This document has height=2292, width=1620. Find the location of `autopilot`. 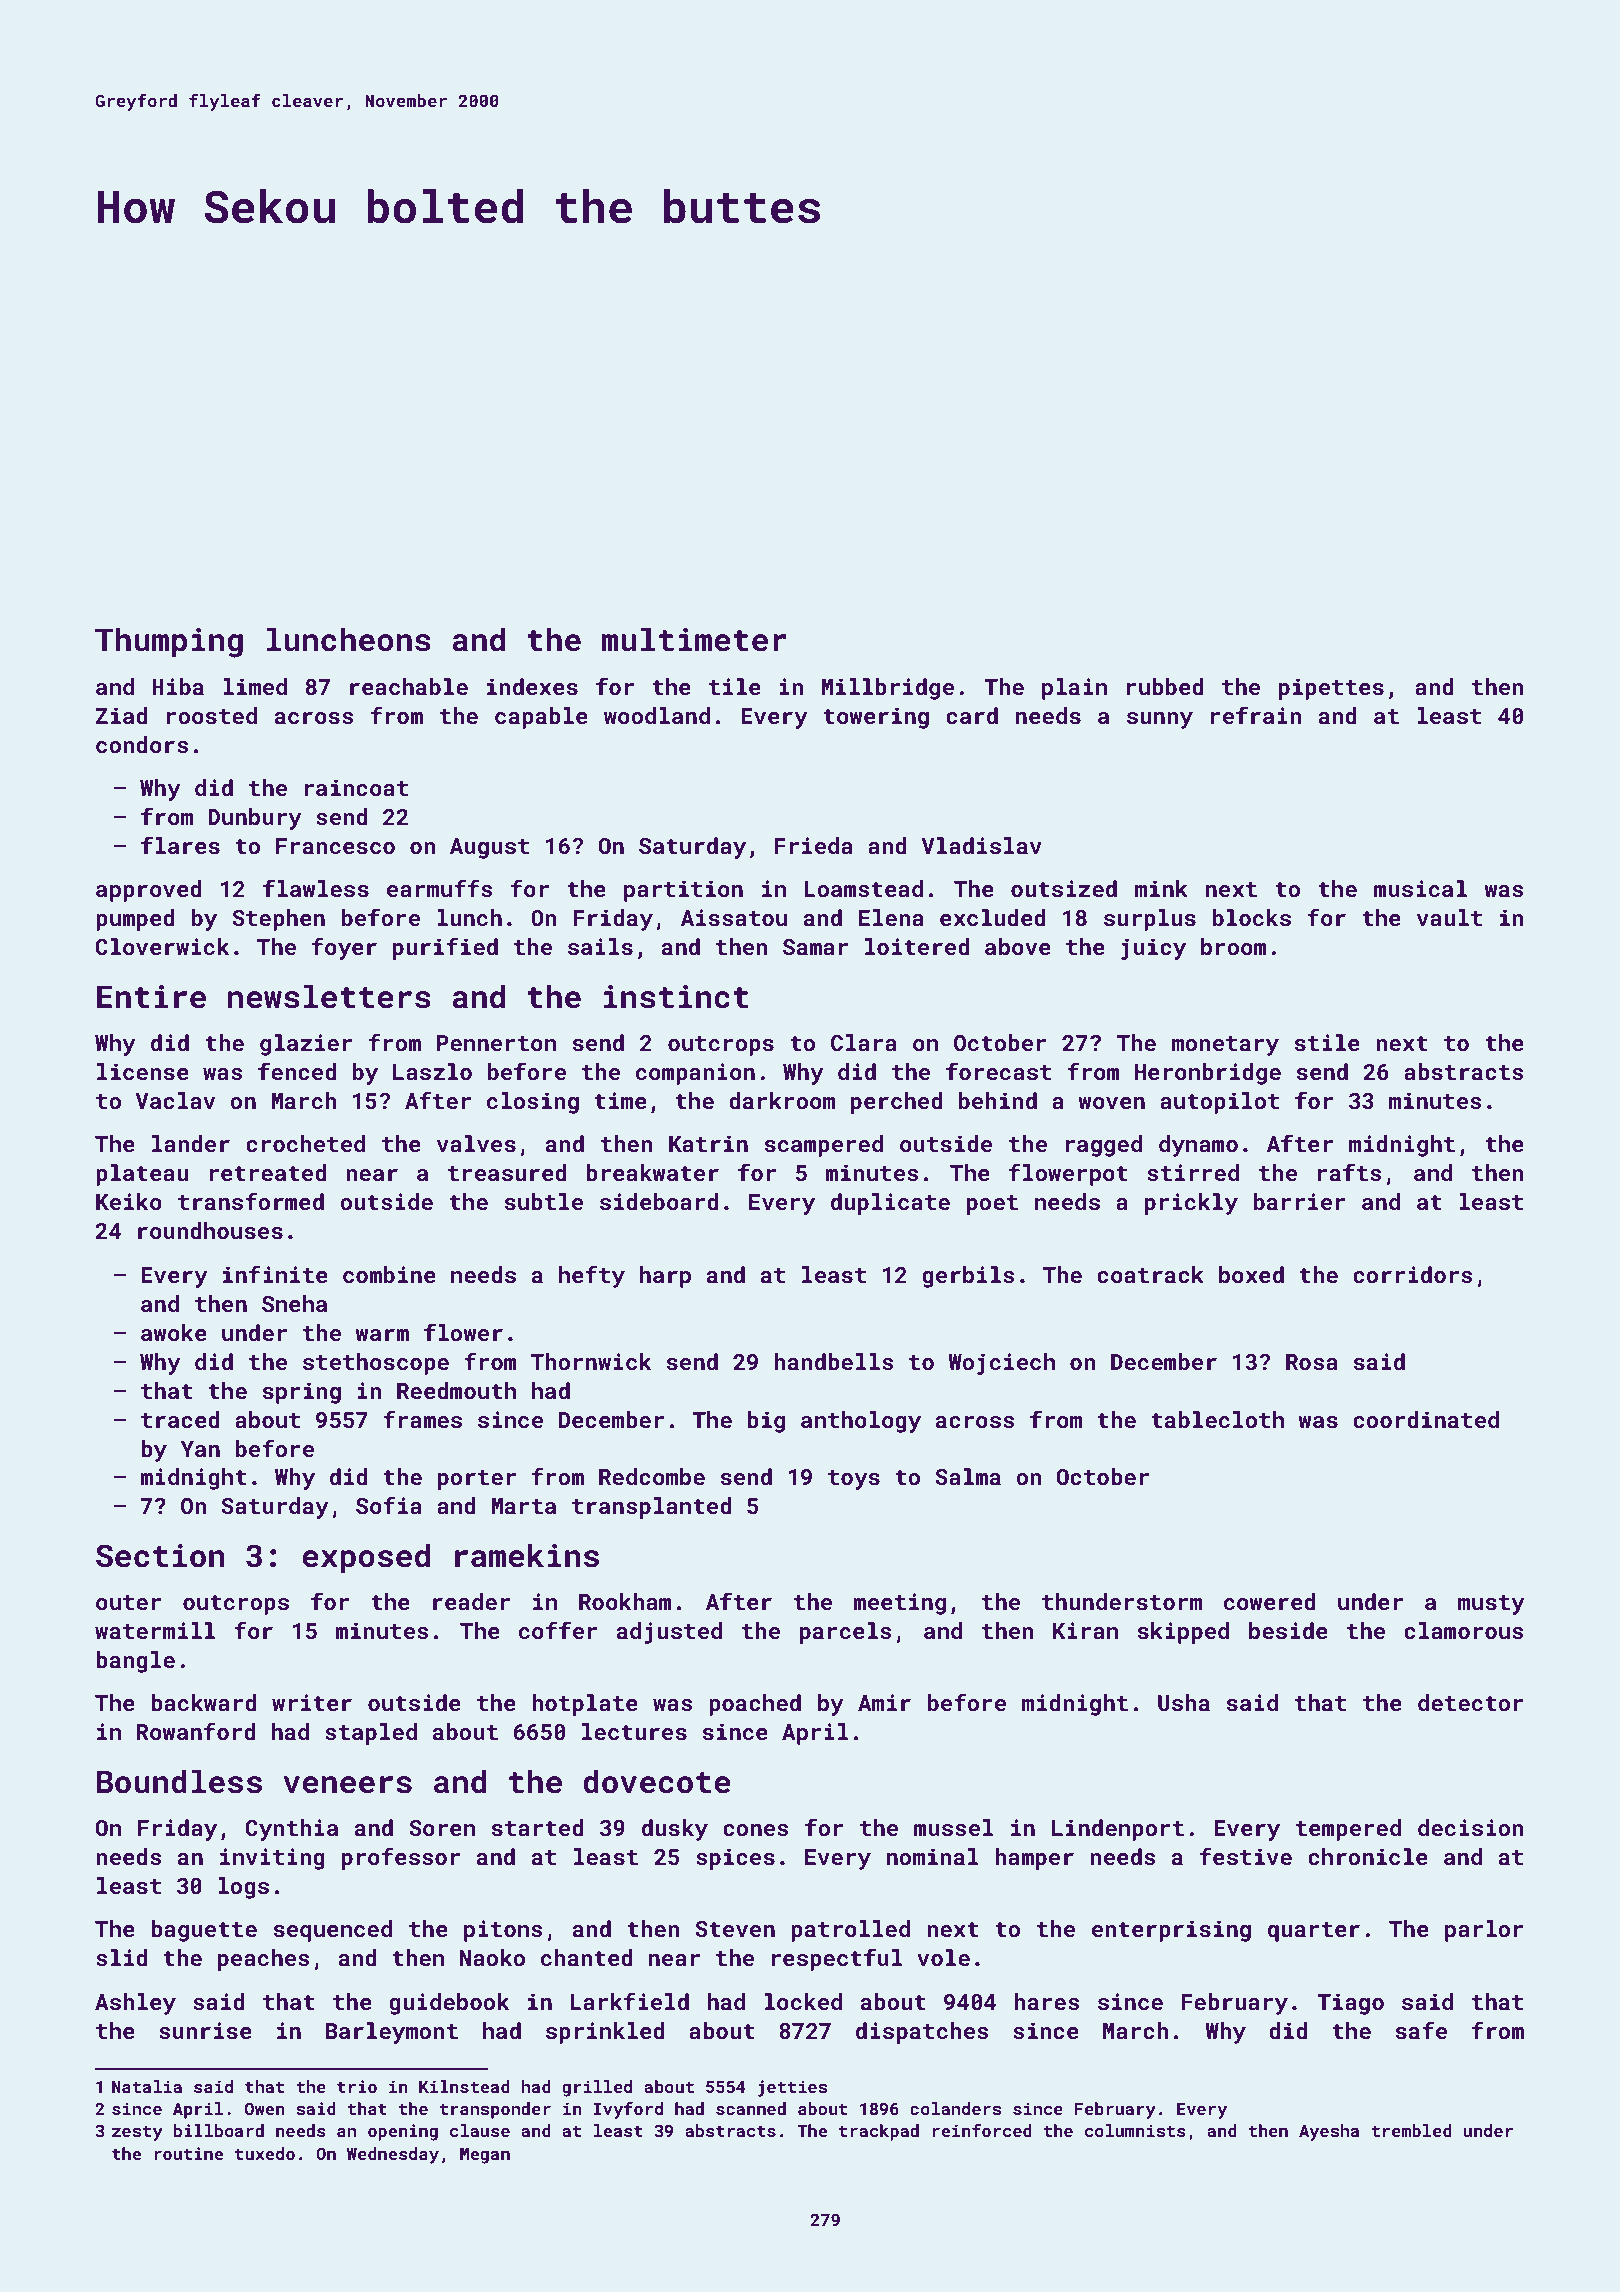

autopilot is located at coordinates (1219, 1103).
